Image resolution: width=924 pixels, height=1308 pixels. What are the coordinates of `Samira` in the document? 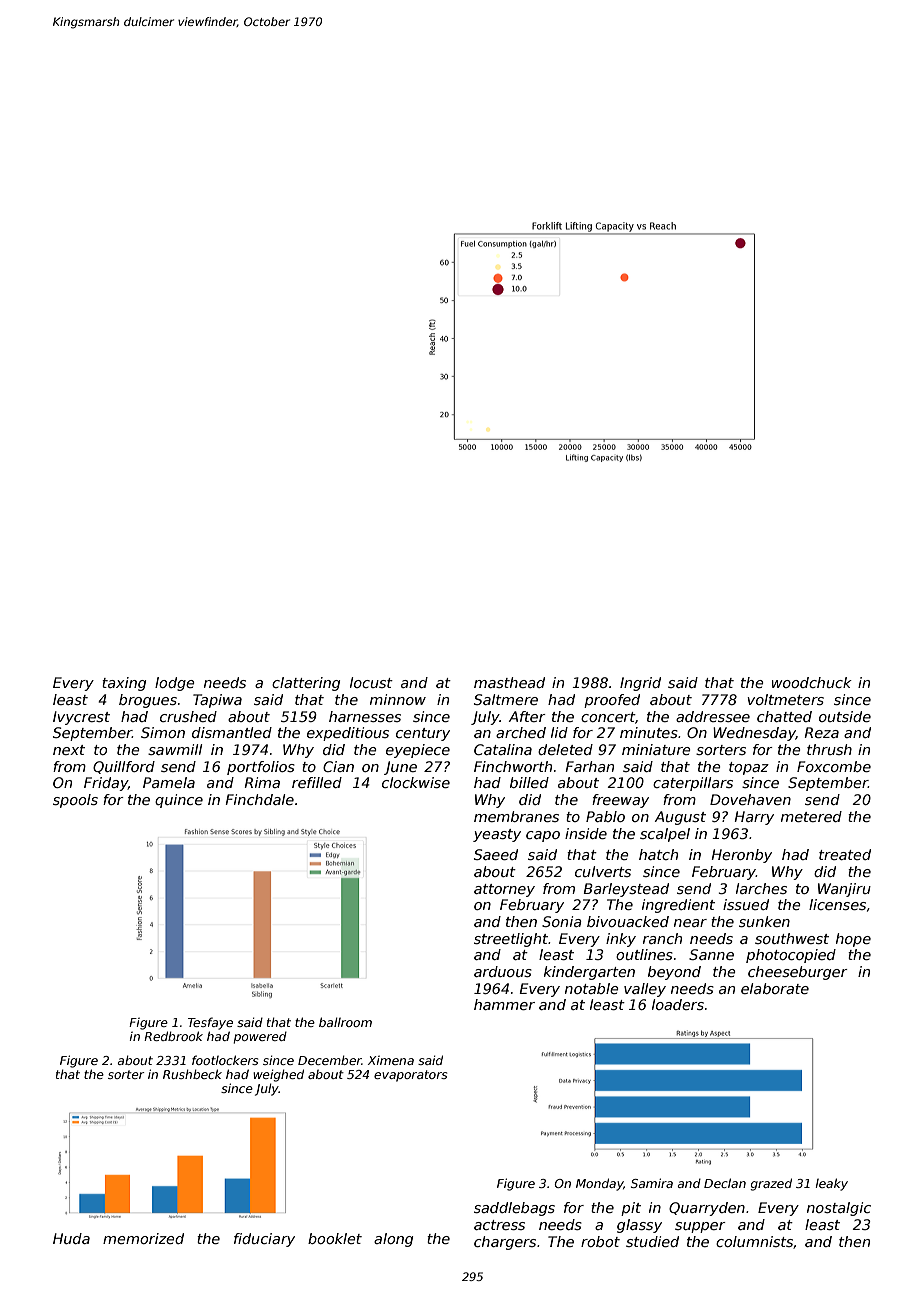 It's located at (652, 1183).
